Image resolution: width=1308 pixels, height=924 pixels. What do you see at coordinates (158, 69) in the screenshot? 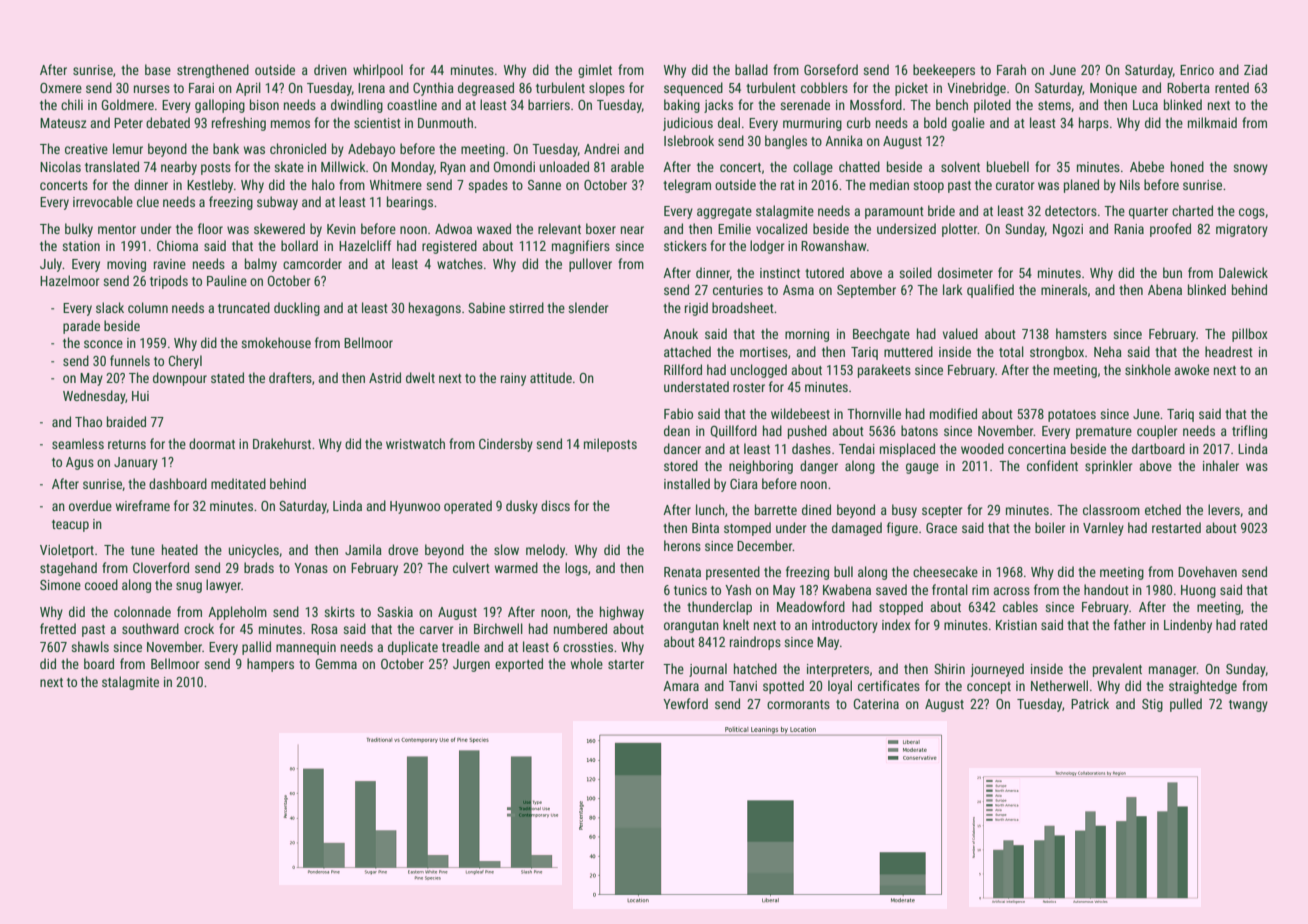
I see `base` at bounding box center [158, 69].
